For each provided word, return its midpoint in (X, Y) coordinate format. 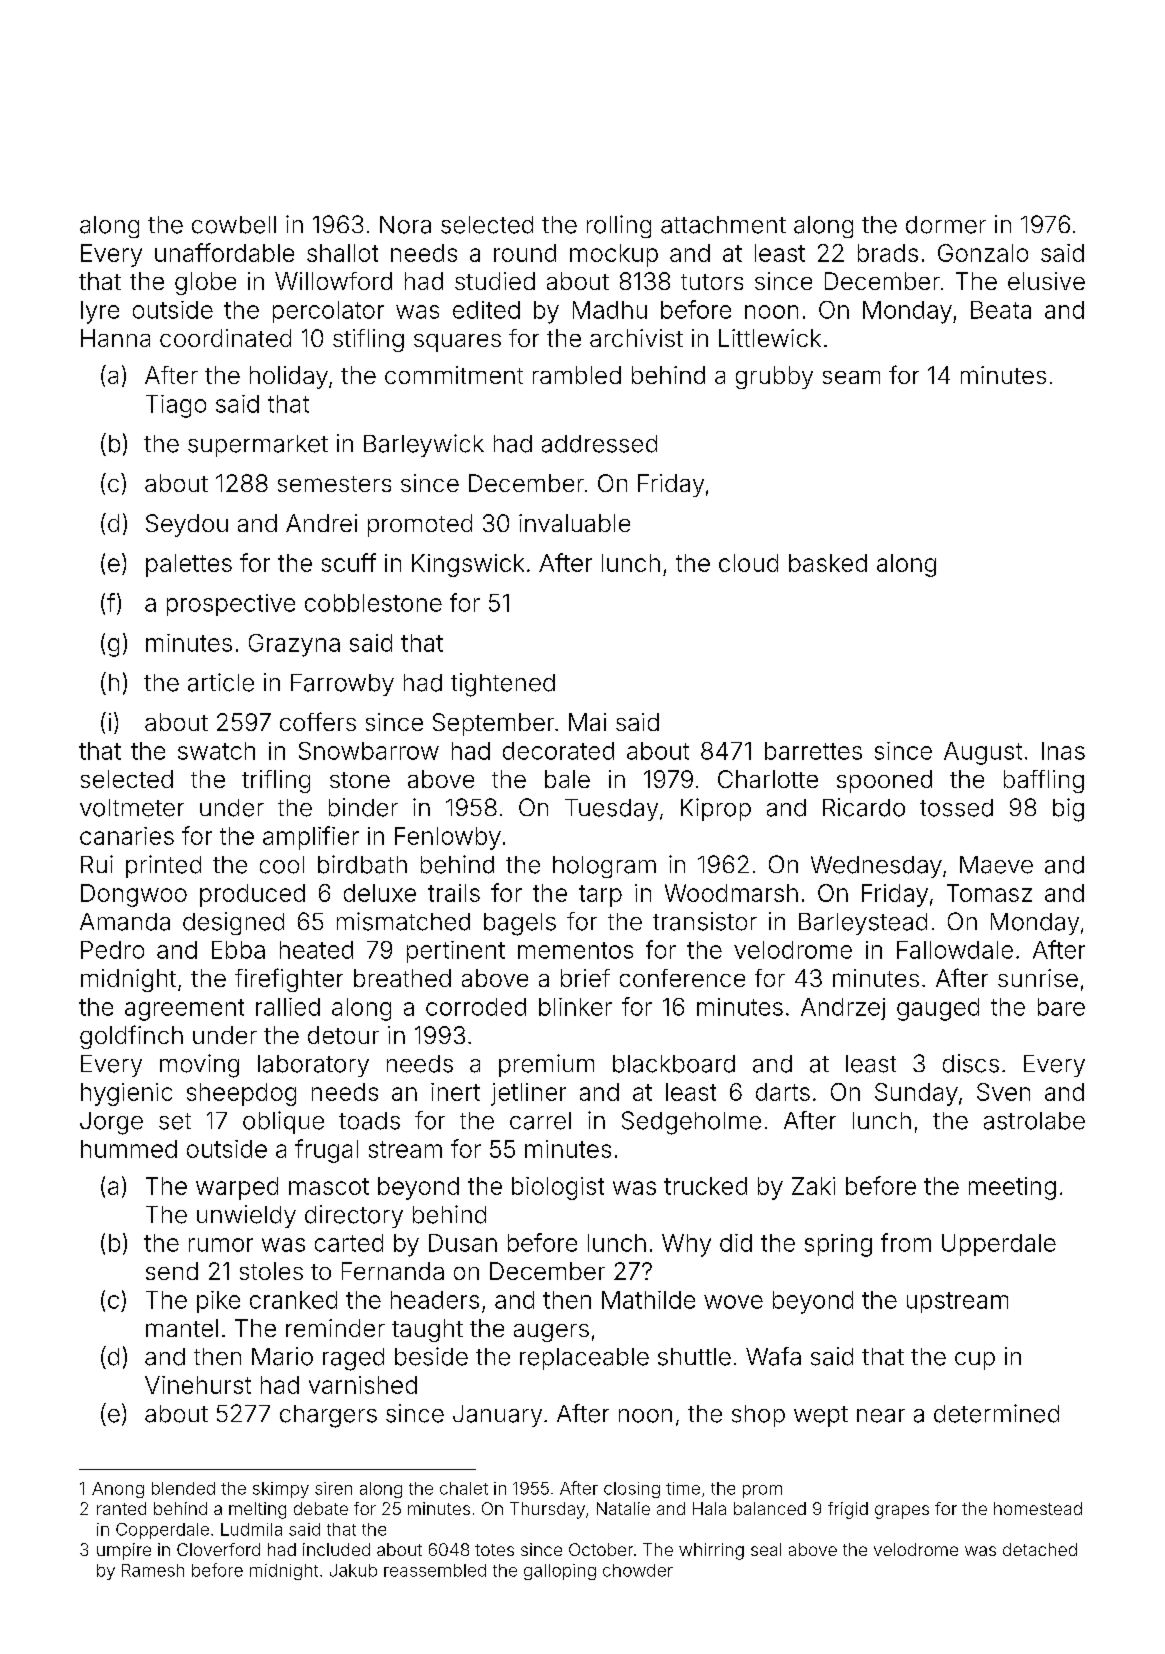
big (1068, 810)
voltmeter (132, 808)
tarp (600, 896)
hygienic (126, 1094)
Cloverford (218, 1549)
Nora (405, 225)
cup (975, 1361)
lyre (100, 312)
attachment (723, 225)
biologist (558, 1188)
